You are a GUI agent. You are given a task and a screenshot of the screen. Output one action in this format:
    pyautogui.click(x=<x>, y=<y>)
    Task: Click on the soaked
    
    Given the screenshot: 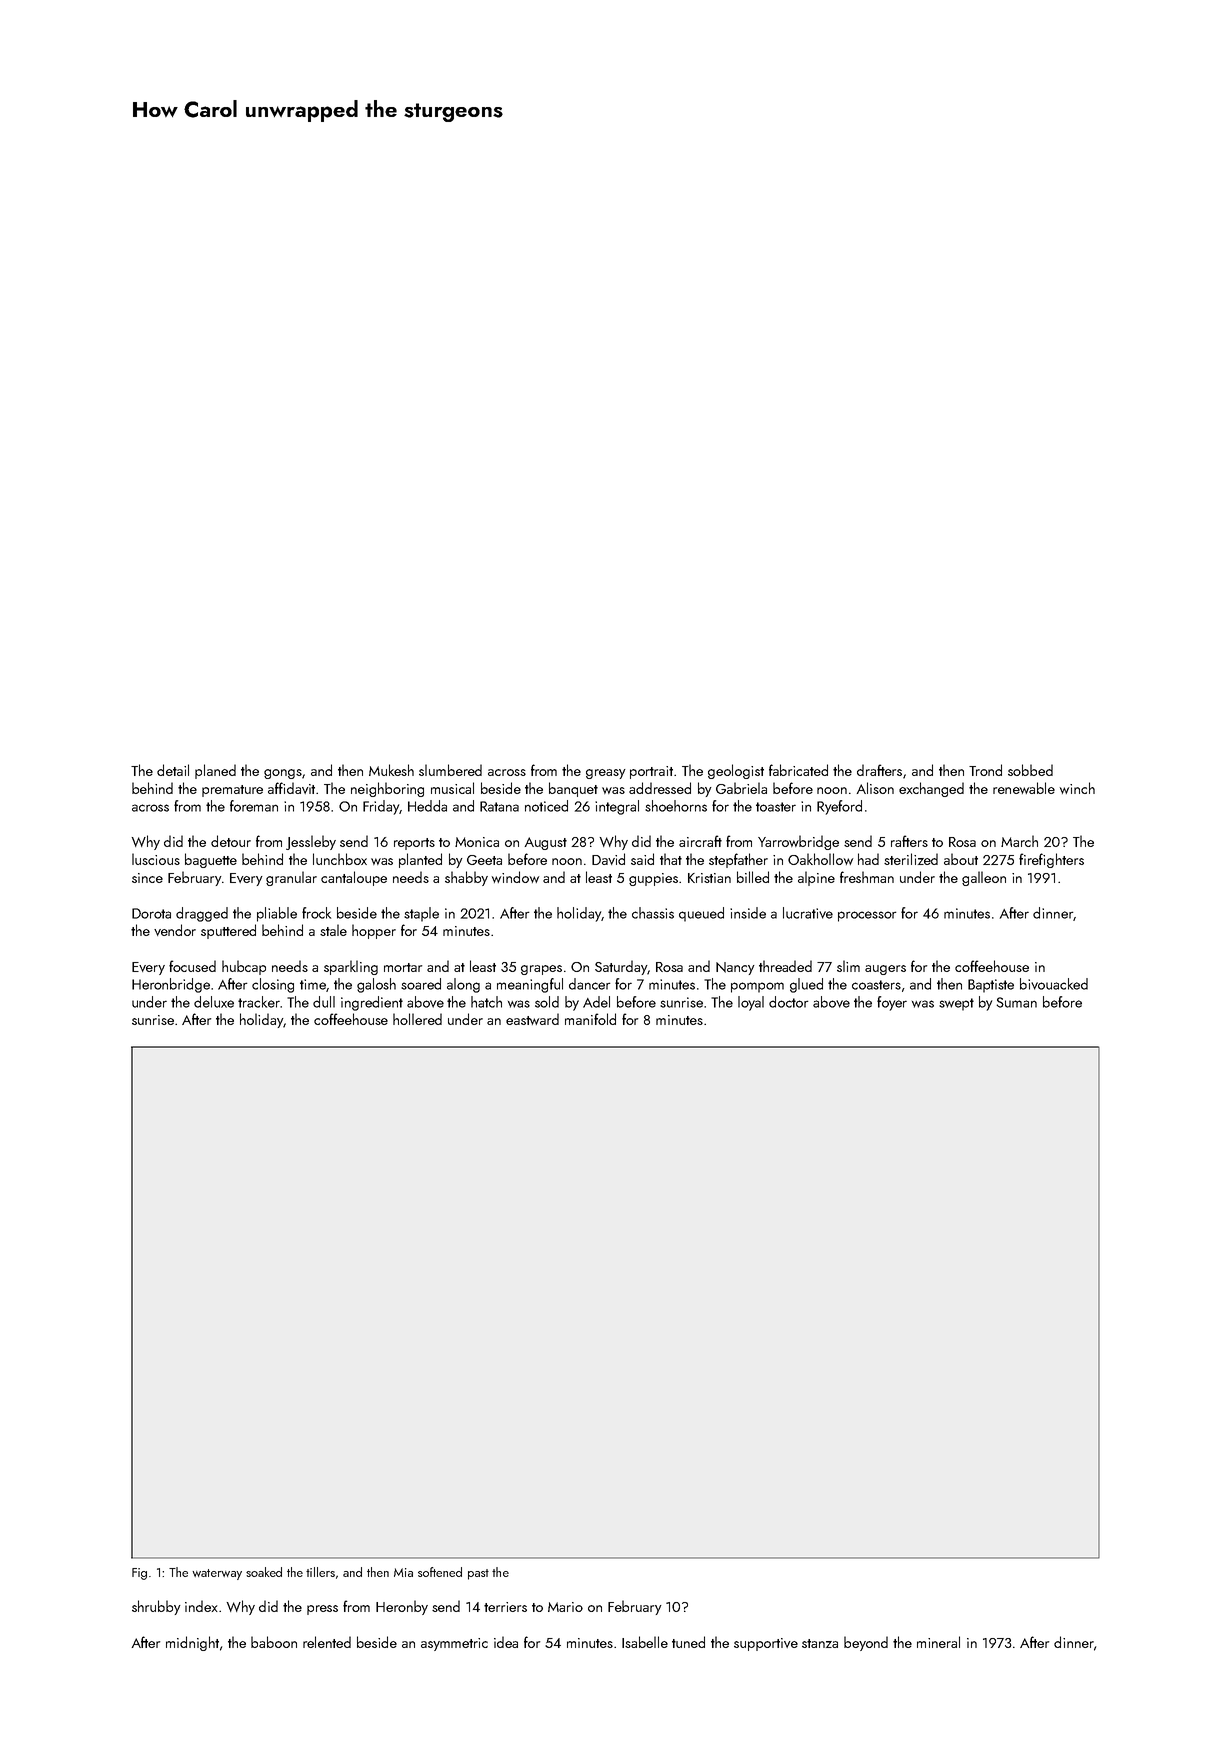 What is the action you would take?
    pyautogui.click(x=264, y=1572)
